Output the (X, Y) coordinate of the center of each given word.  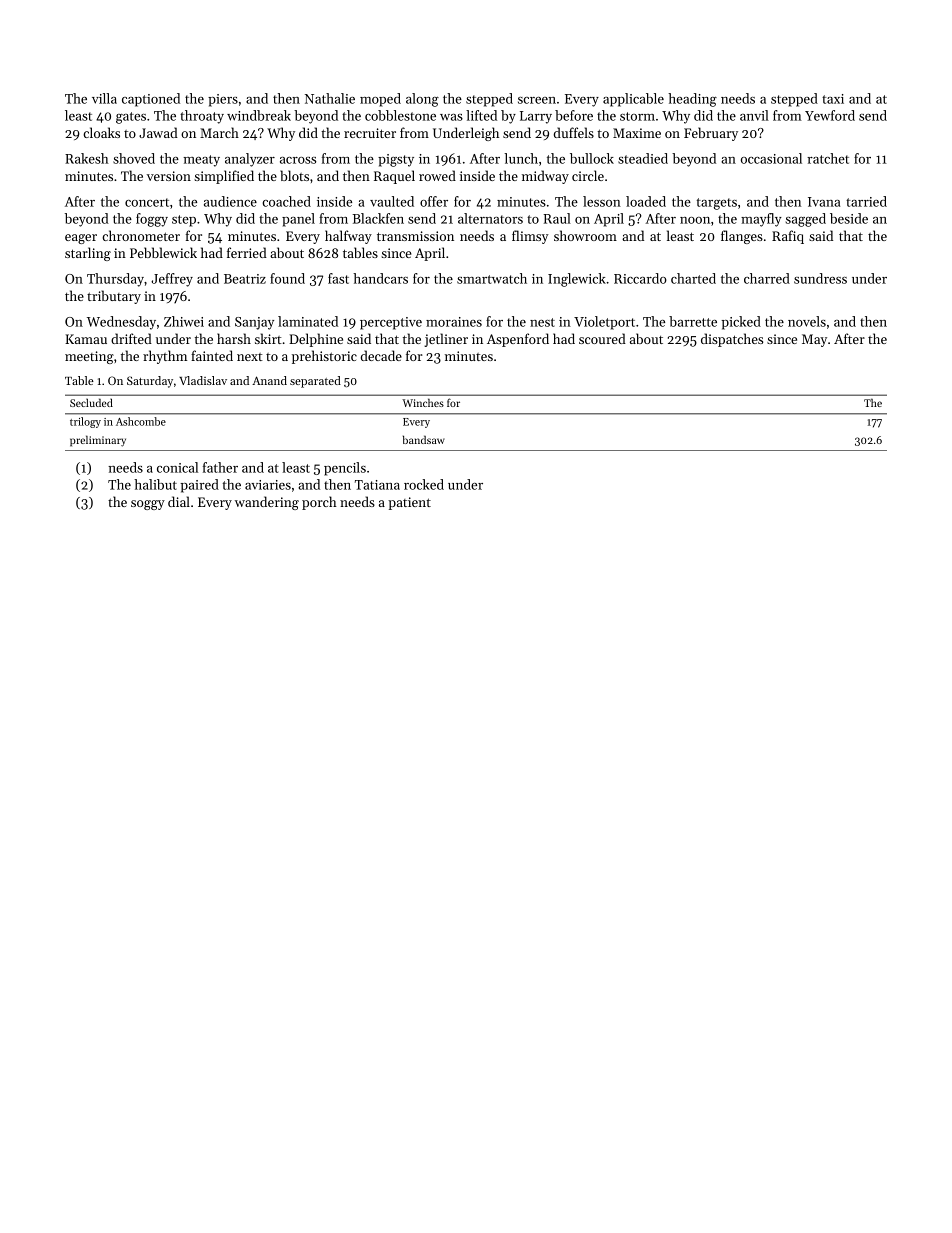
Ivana (824, 202)
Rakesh (87, 158)
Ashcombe (141, 421)
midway (545, 177)
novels (807, 321)
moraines (454, 322)
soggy (148, 505)
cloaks (101, 132)
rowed (437, 175)
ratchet (828, 158)
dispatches (732, 340)
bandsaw (424, 439)
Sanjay (254, 323)
